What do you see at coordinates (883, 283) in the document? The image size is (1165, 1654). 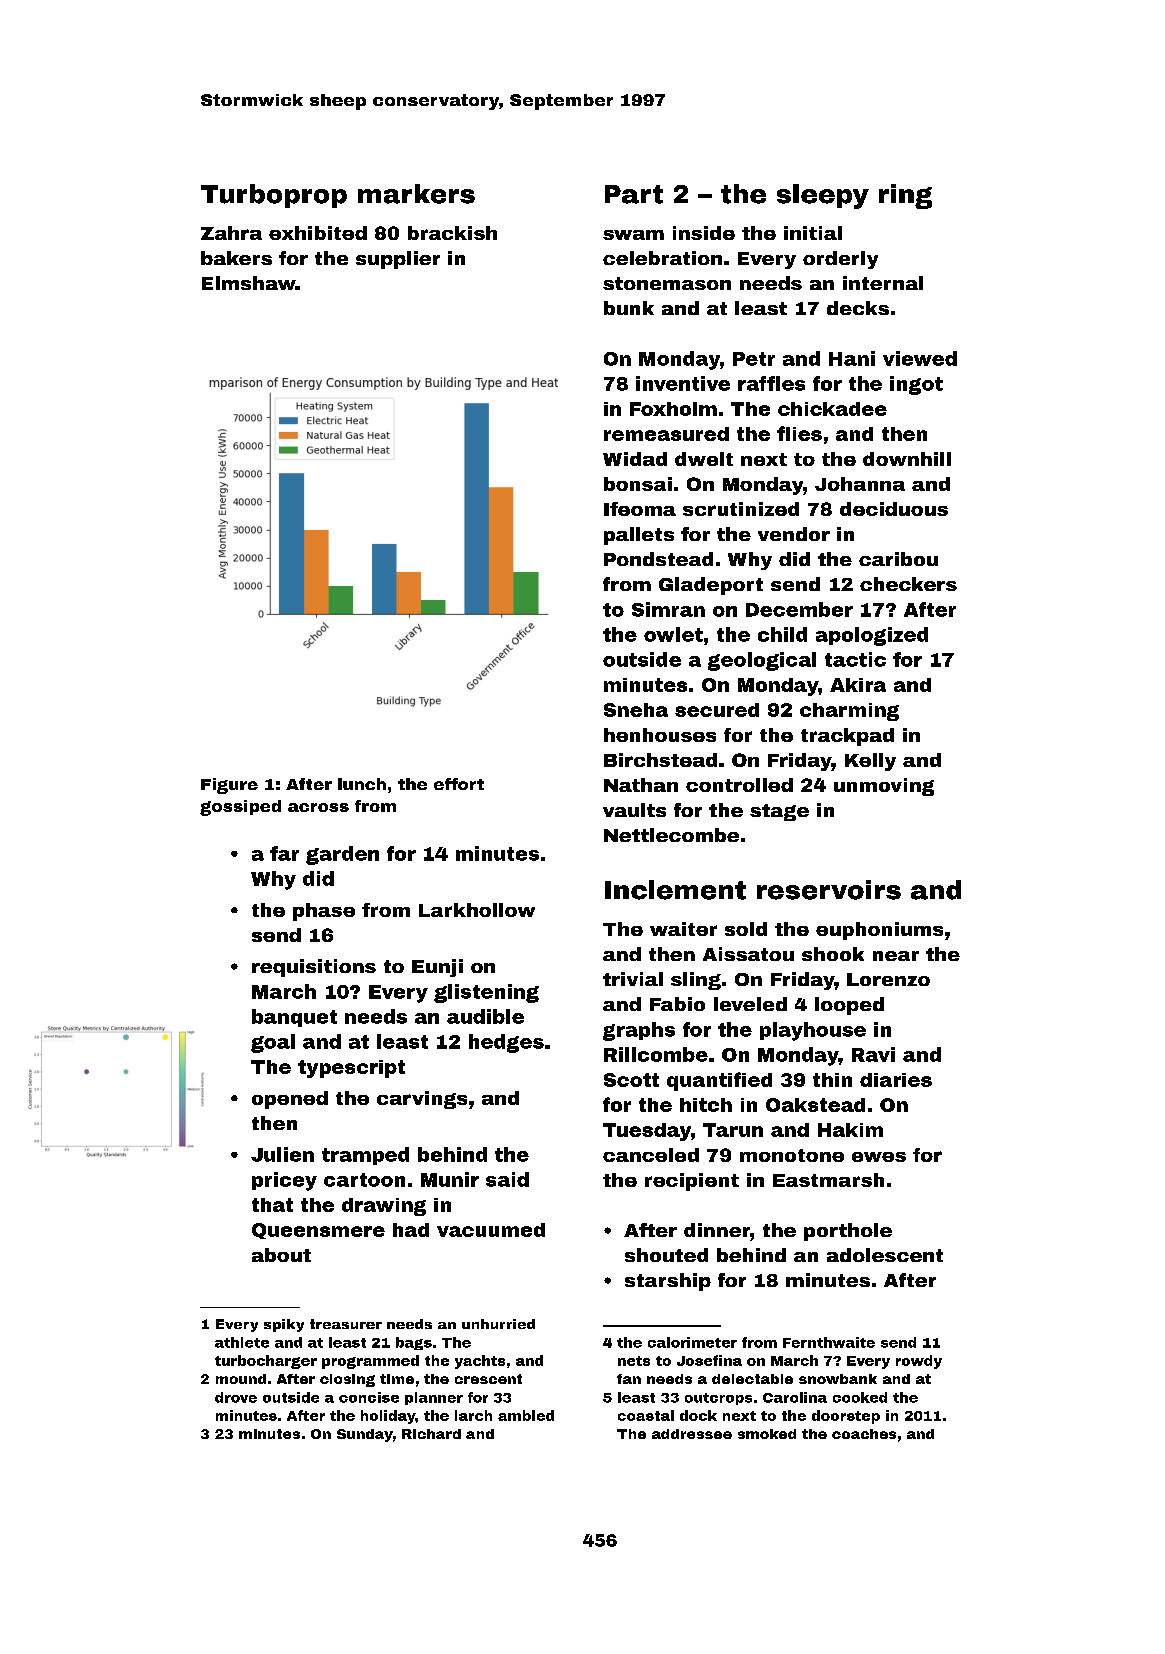 I see `internal` at bounding box center [883, 283].
